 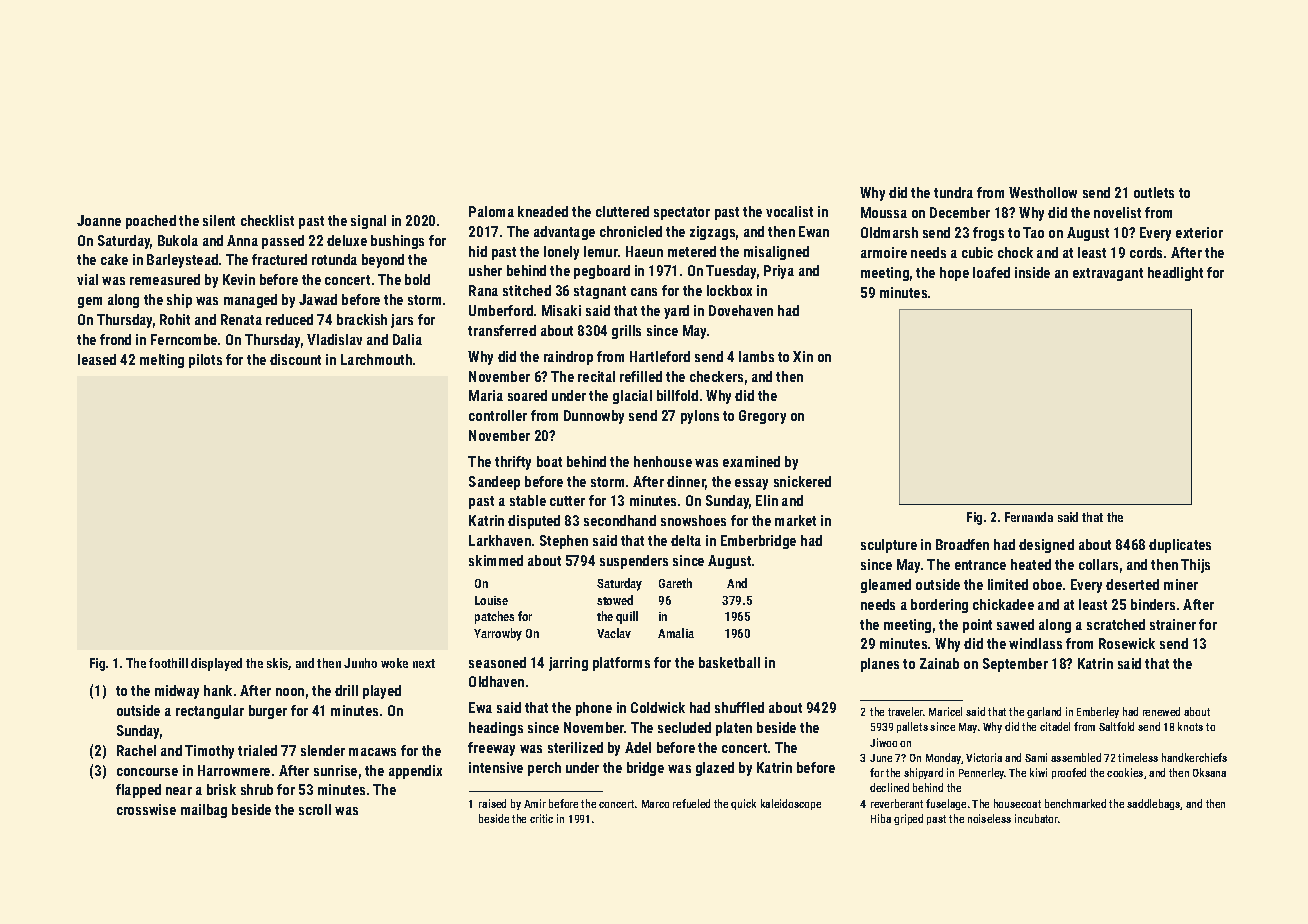 What do you see at coordinates (528, 500) in the screenshot?
I see `stable` at bounding box center [528, 500].
